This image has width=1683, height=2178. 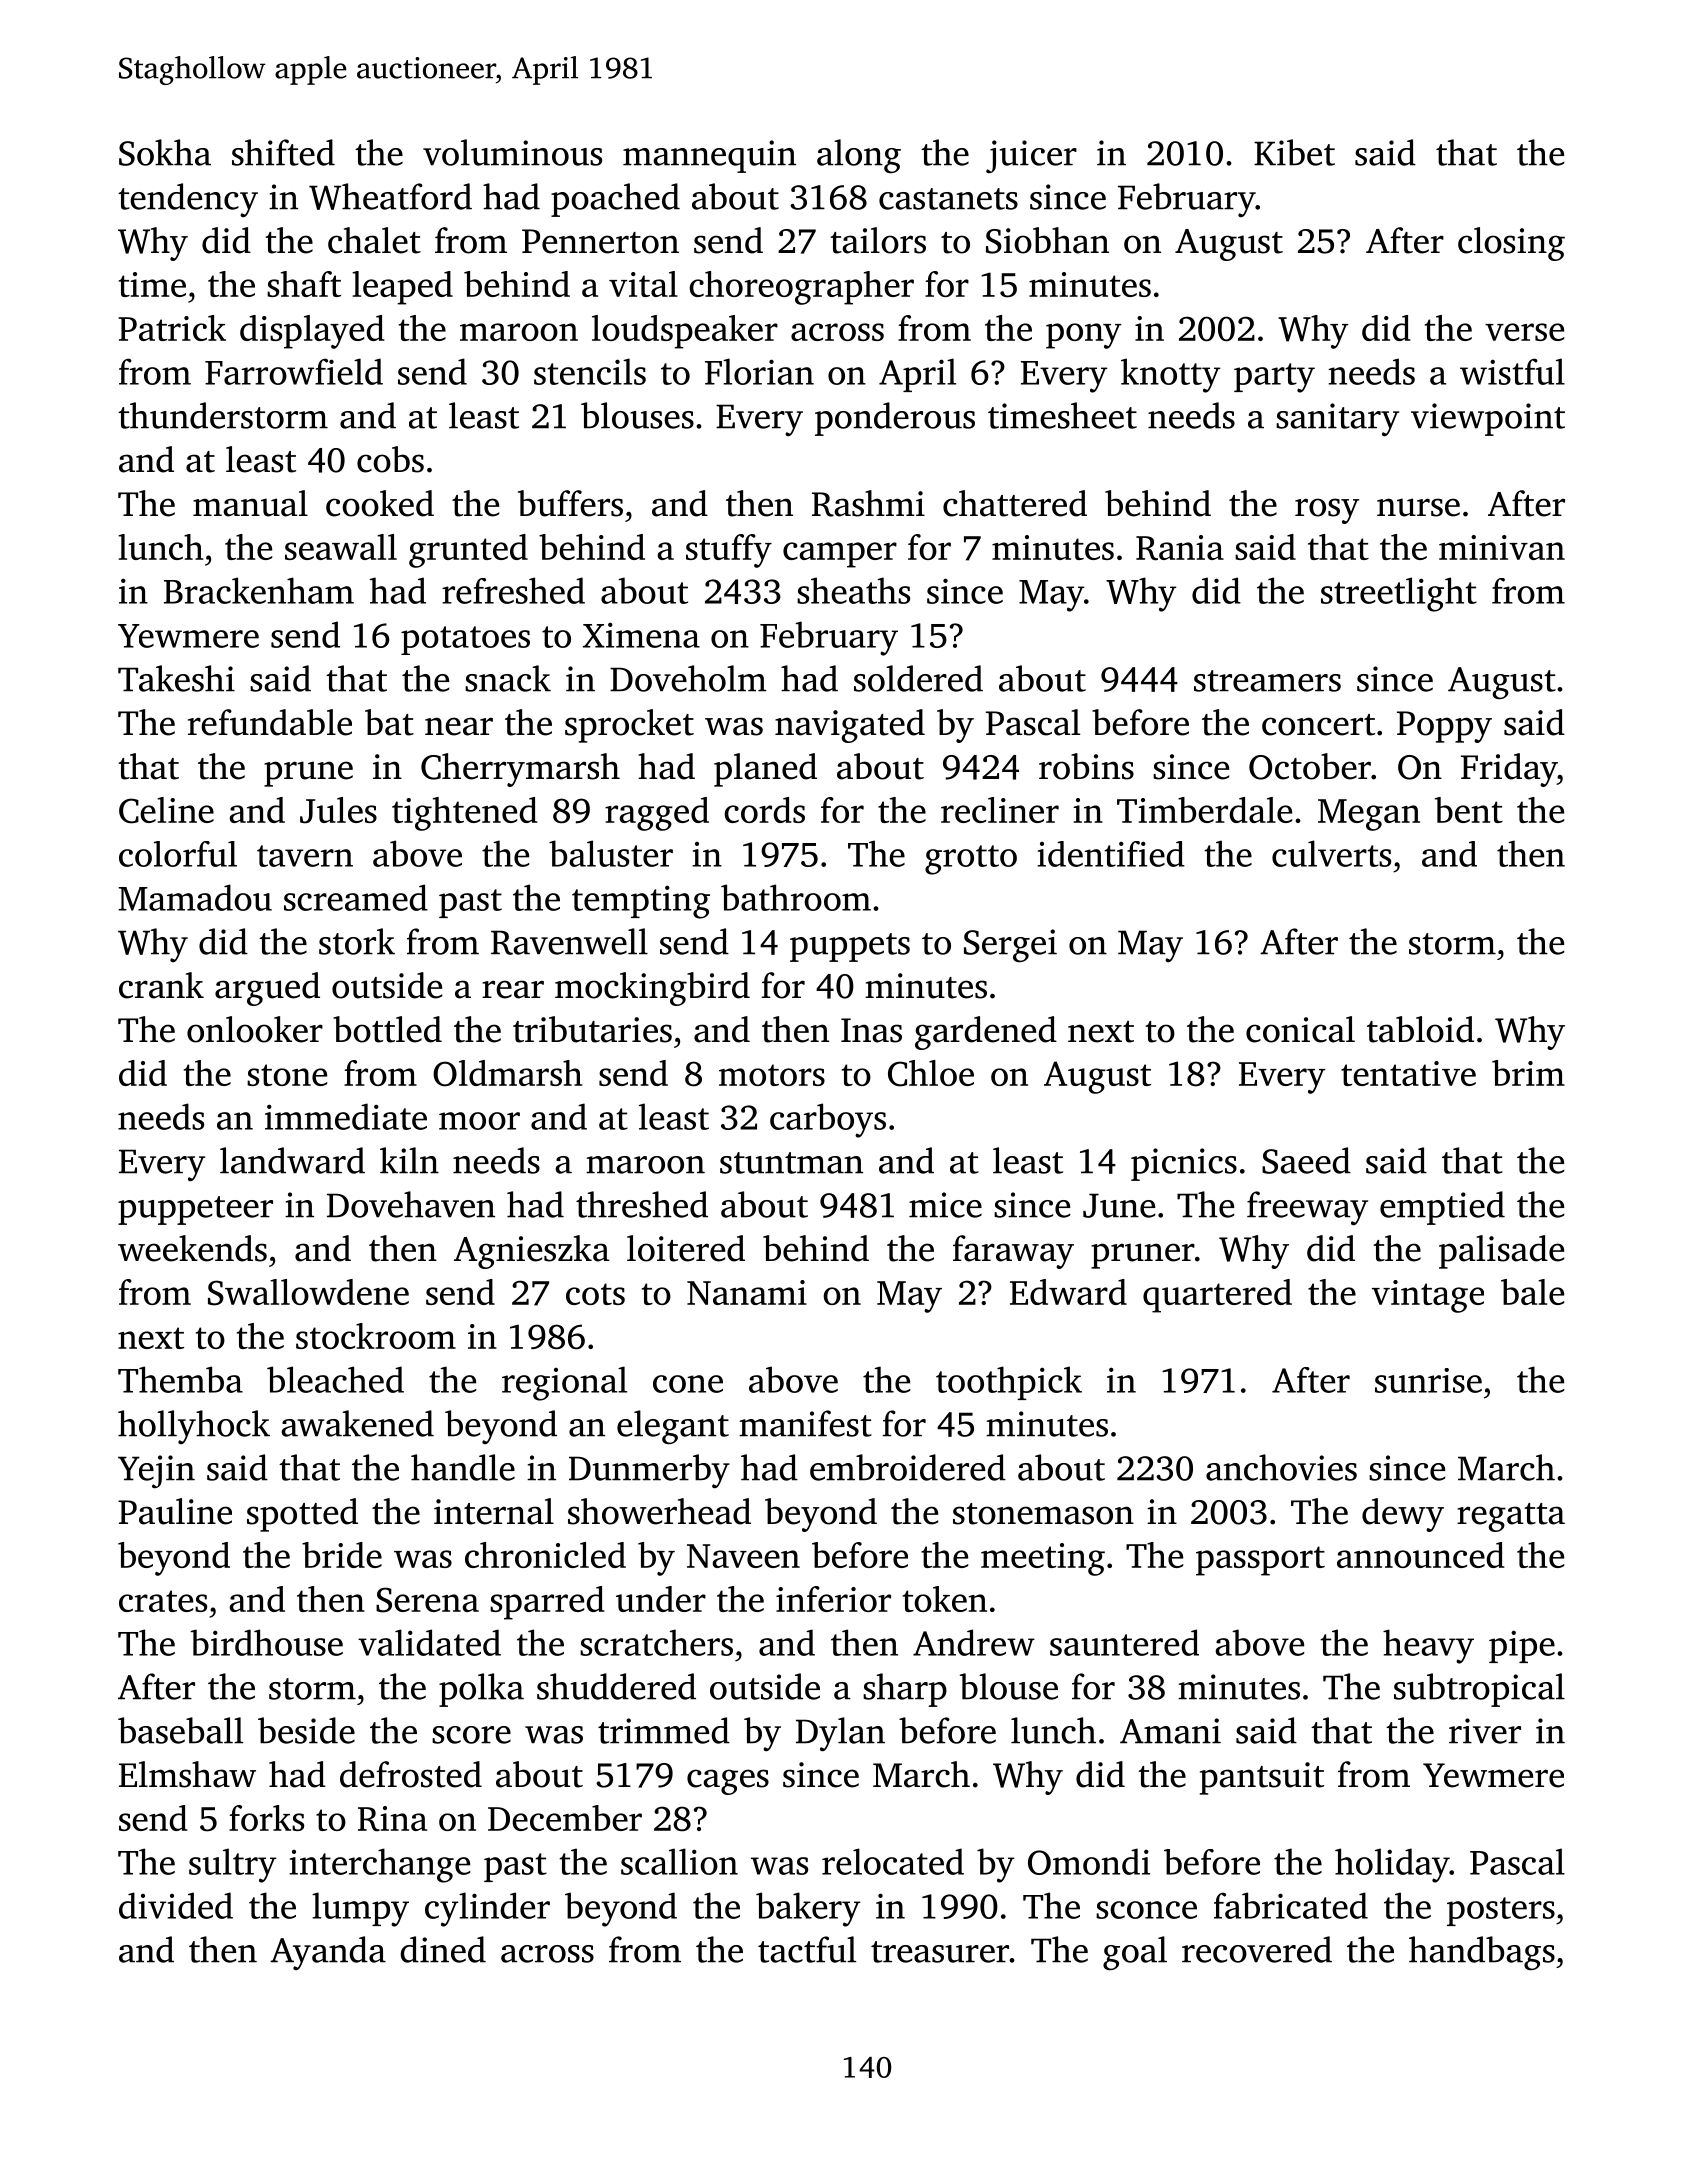 I want to click on divided, so click(x=176, y=1905).
